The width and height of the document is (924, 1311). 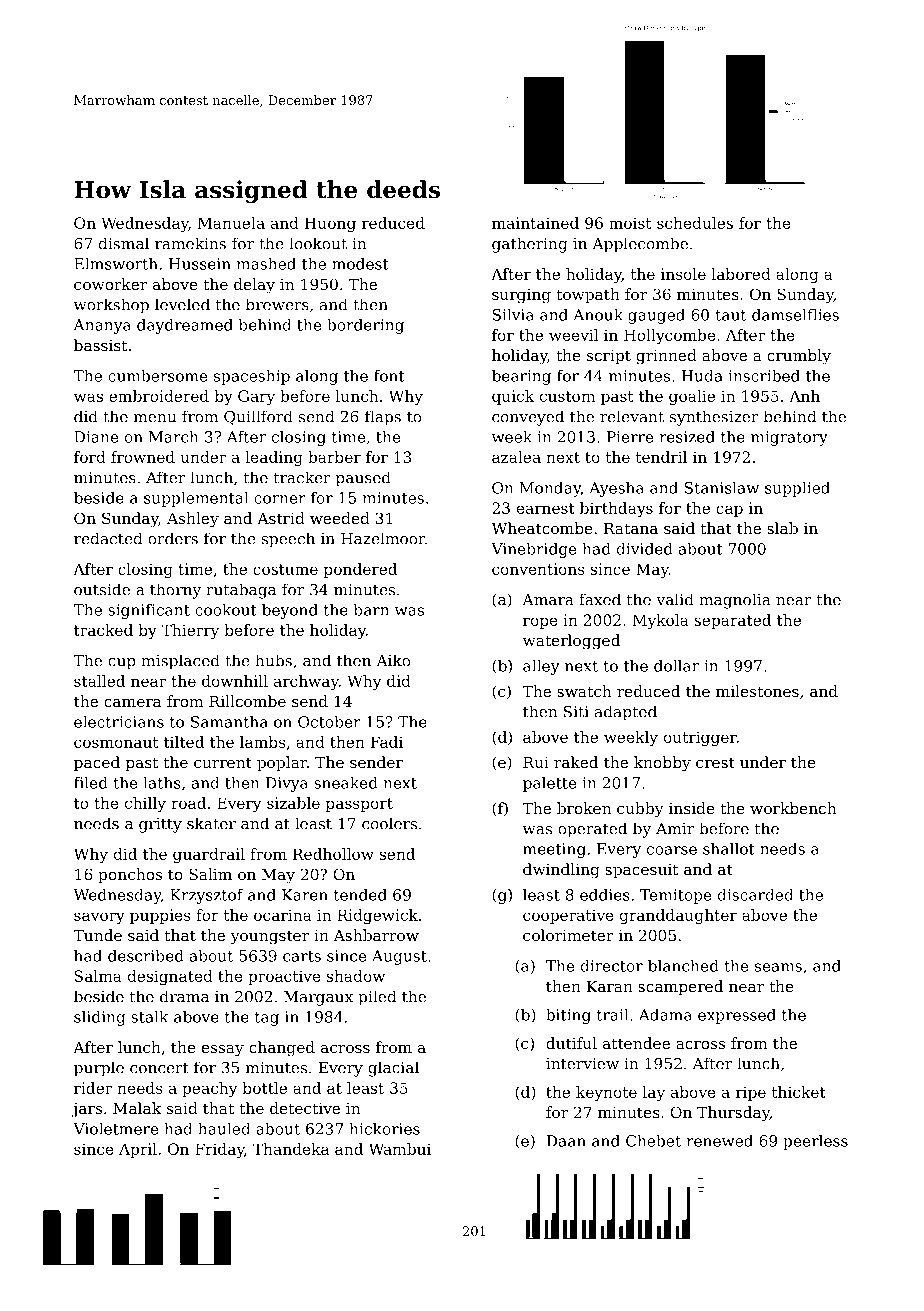 What do you see at coordinates (764, 376) in the document?
I see `inscribed` at bounding box center [764, 376].
